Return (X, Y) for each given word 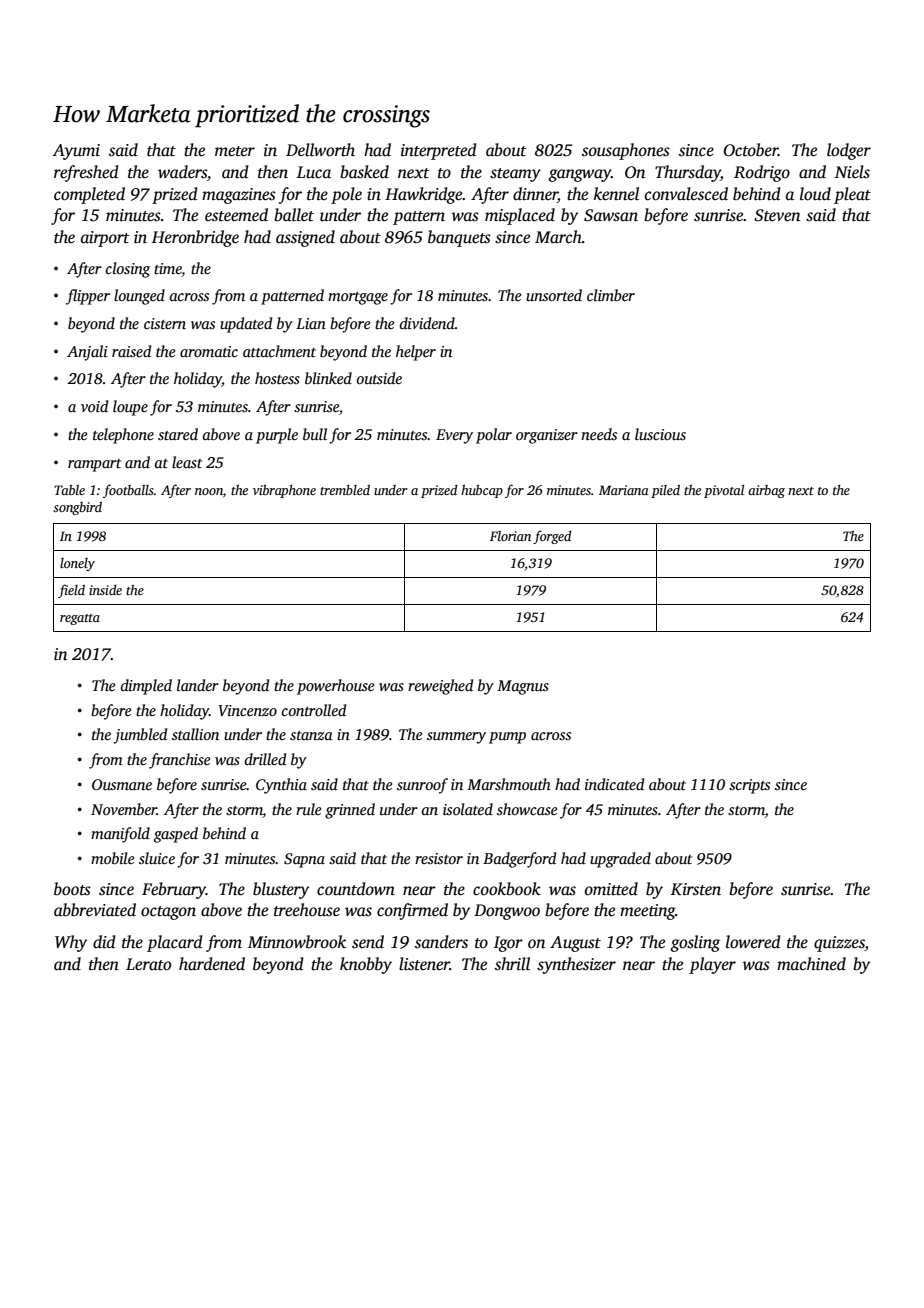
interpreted (439, 151)
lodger (849, 151)
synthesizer (576, 965)
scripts (749, 786)
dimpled (146, 687)
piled (665, 491)
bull (315, 434)
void (94, 406)
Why (71, 943)
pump (507, 738)
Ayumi (76, 152)
